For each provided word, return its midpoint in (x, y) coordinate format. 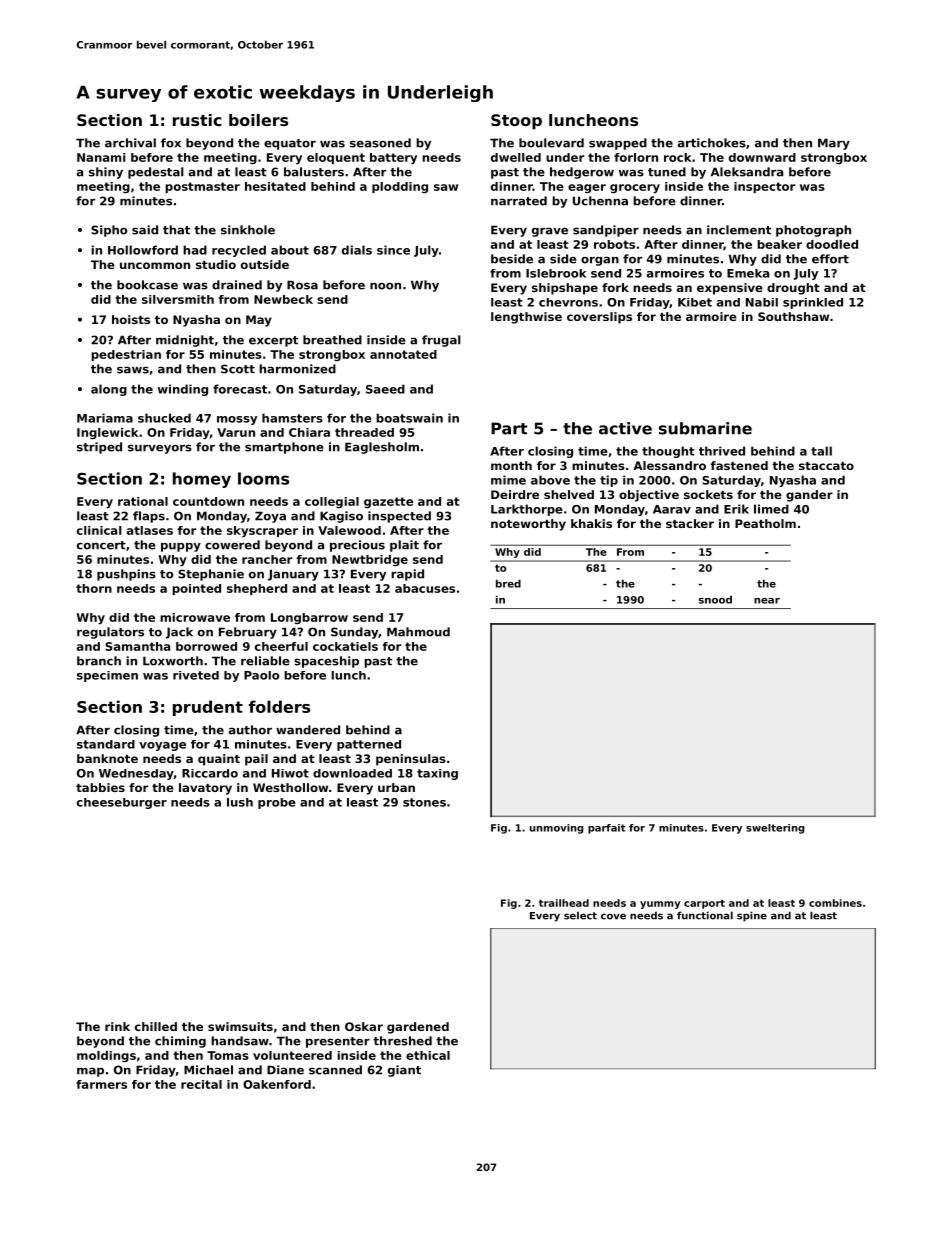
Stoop (516, 122)
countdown (208, 501)
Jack (179, 633)
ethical (428, 1055)
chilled (156, 1026)
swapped (618, 144)
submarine (705, 428)
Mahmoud (418, 632)
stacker (690, 523)
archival (130, 143)
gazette (388, 502)
